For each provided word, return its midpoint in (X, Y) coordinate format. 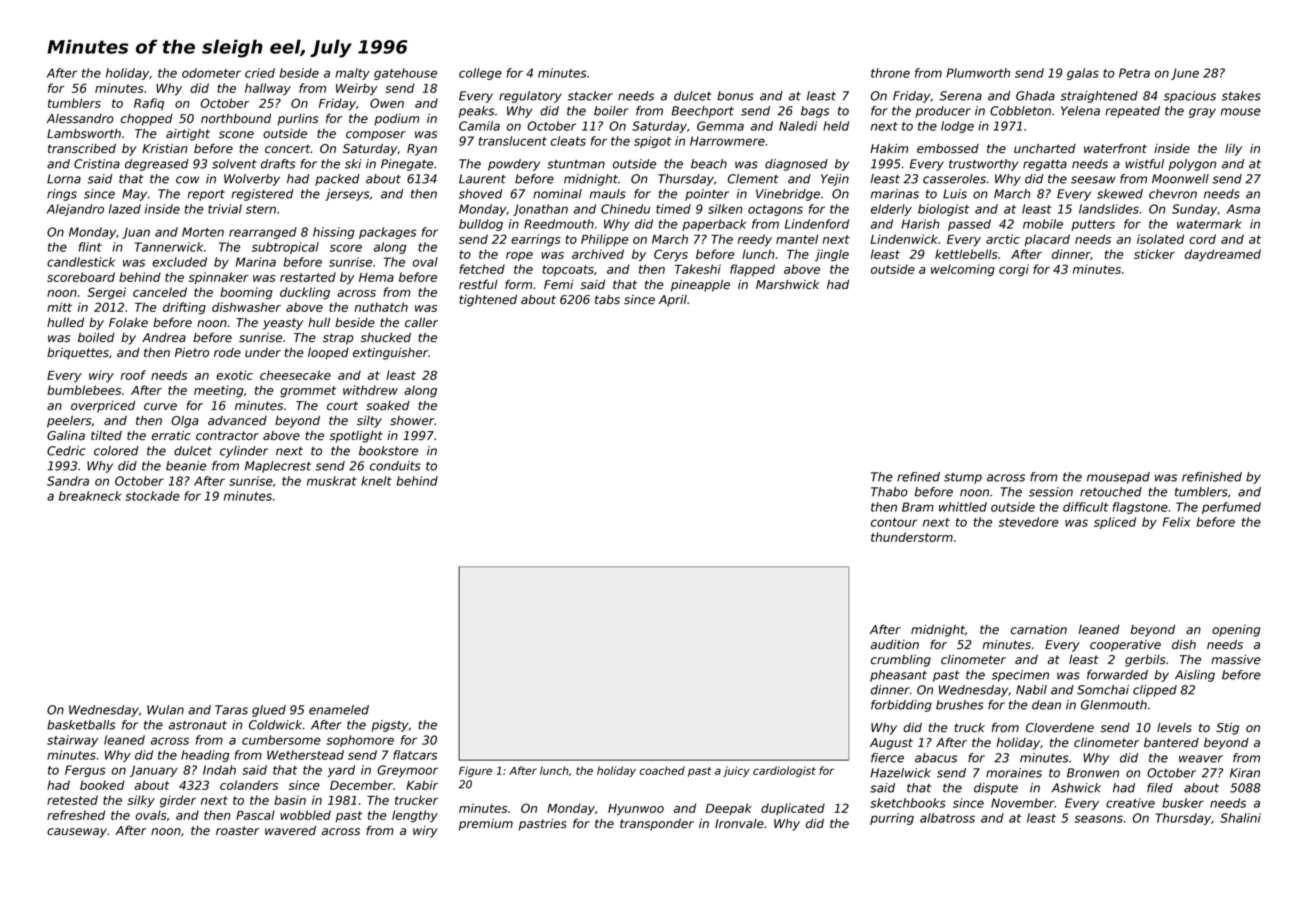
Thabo (889, 492)
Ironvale (739, 824)
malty (352, 74)
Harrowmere (727, 141)
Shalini (1240, 818)
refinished (1212, 477)
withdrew (370, 390)
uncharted (1045, 149)
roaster (237, 831)
